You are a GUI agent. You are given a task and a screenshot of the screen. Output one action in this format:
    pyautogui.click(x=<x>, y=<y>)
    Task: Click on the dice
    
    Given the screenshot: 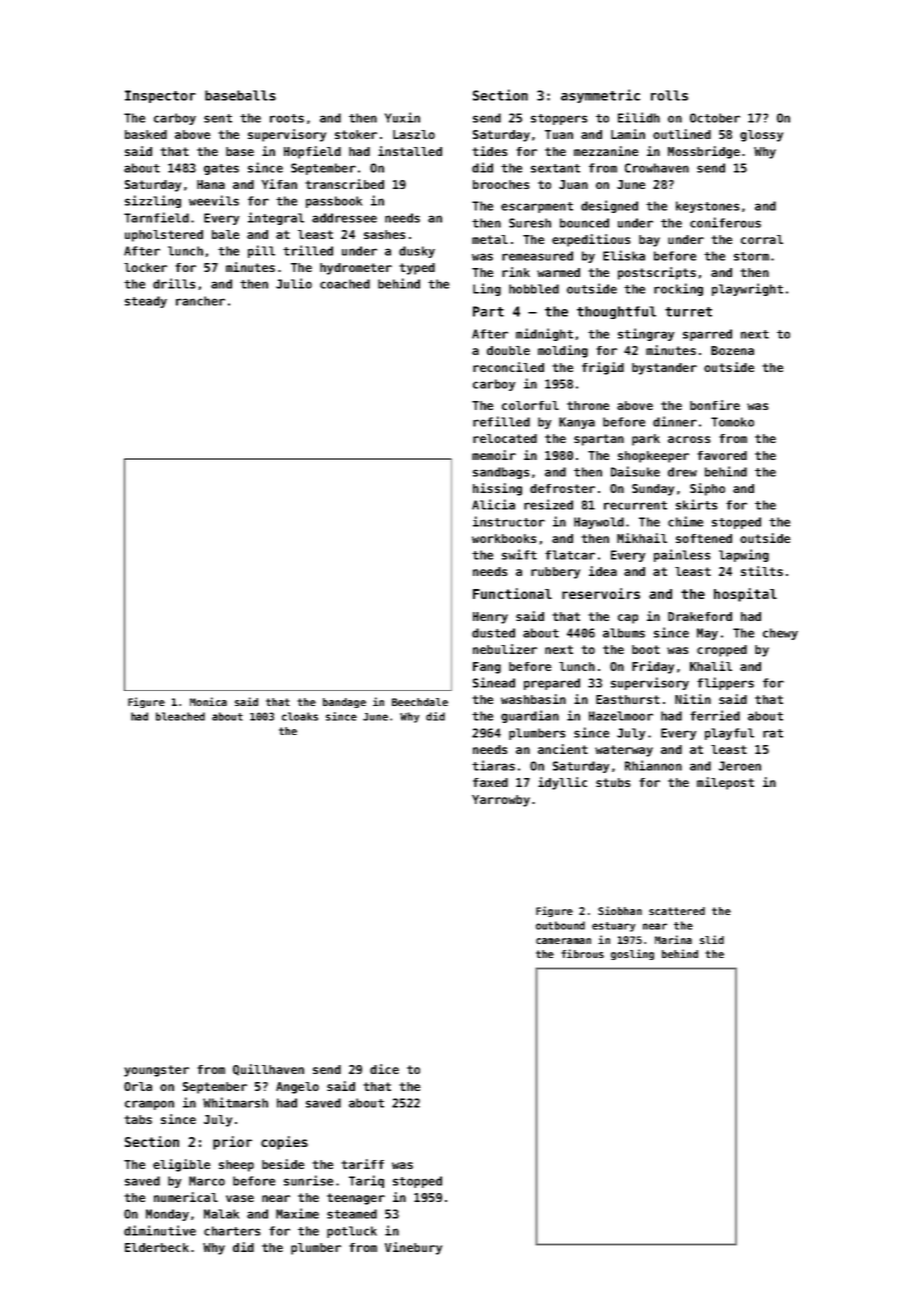 What is the action you would take?
    pyautogui.click(x=384, y=1069)
